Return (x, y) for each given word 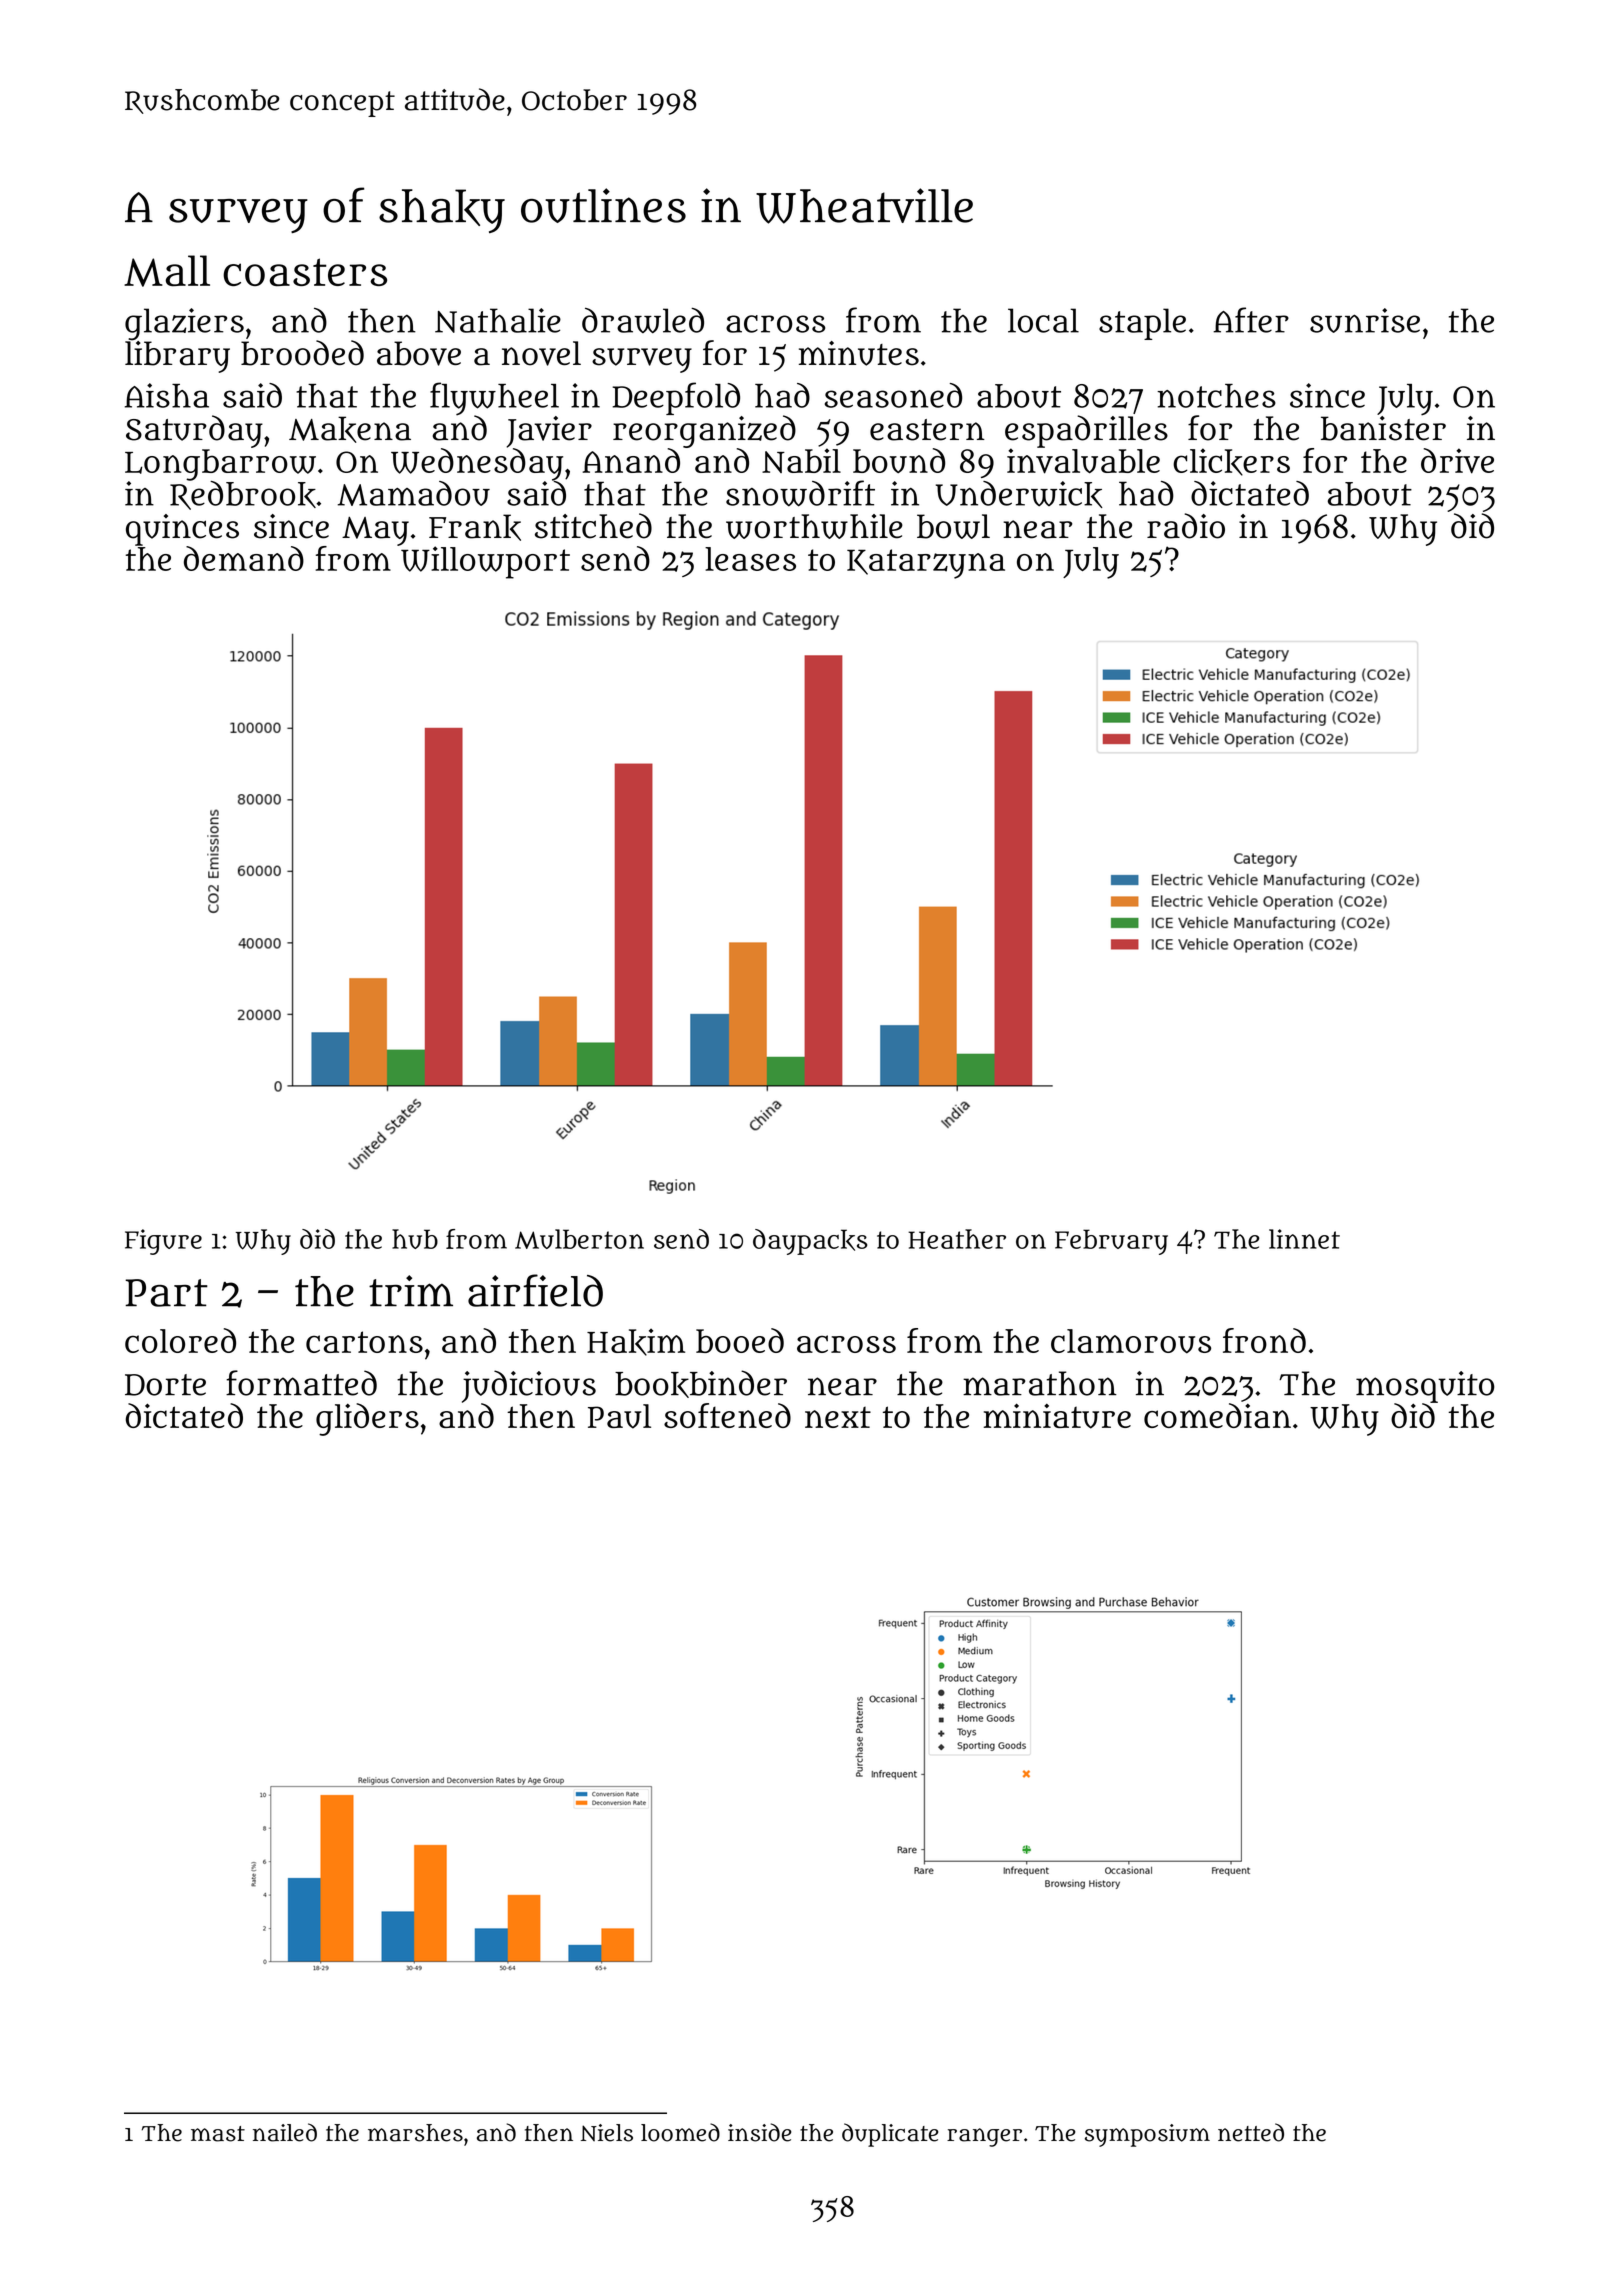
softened (727, 1415)
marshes (415, 2133)
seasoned (893, 395)
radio (1186, 526)
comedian (1217, 1415)
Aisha (167, 395)
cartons (364, 1342)
